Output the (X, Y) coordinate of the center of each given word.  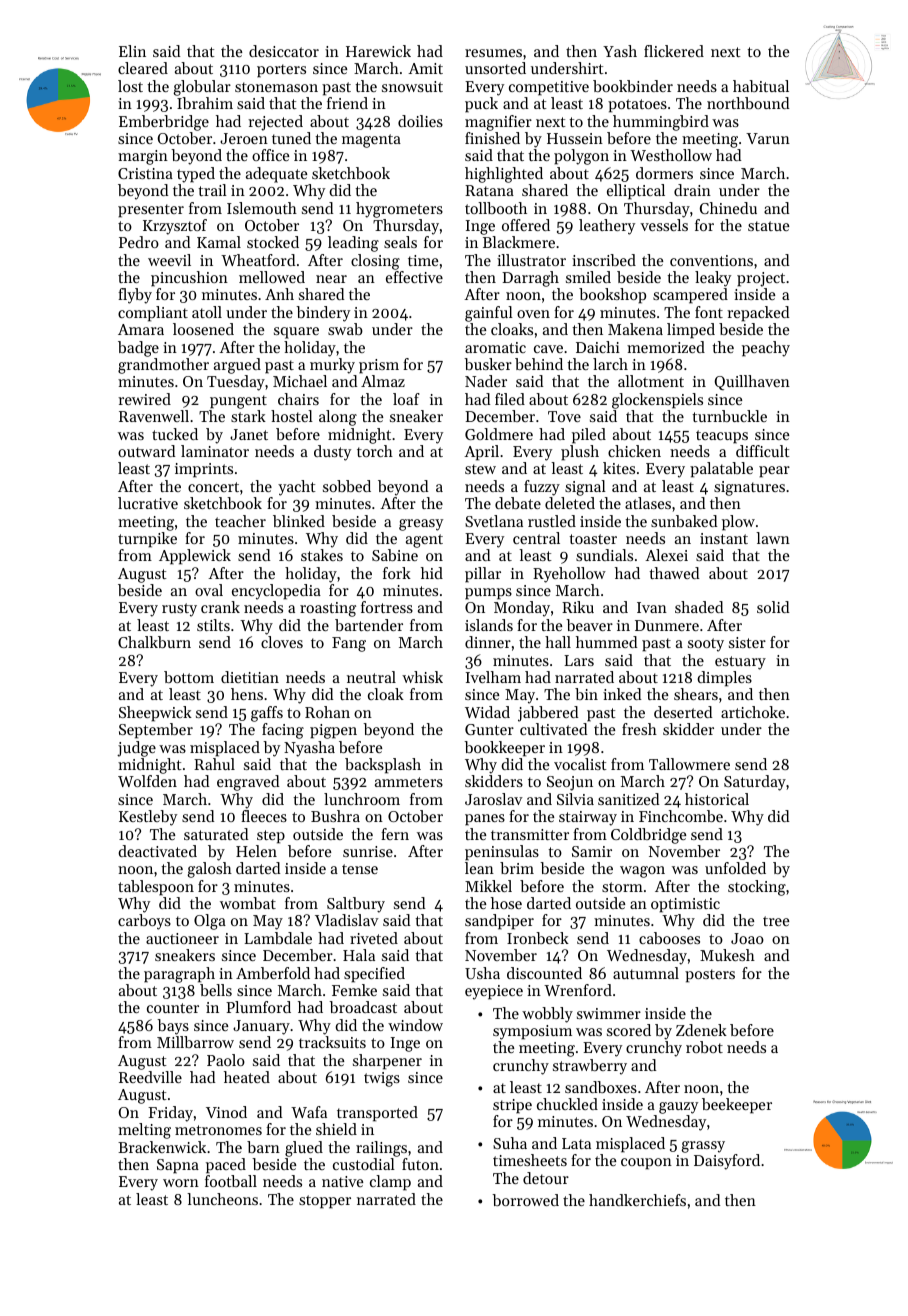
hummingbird (661, 123)
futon (420, 1164)
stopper (325, 1202)
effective (414, 277)
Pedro (139, 242)
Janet (249, 434)
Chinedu (728, 208)
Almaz (383, 381)
